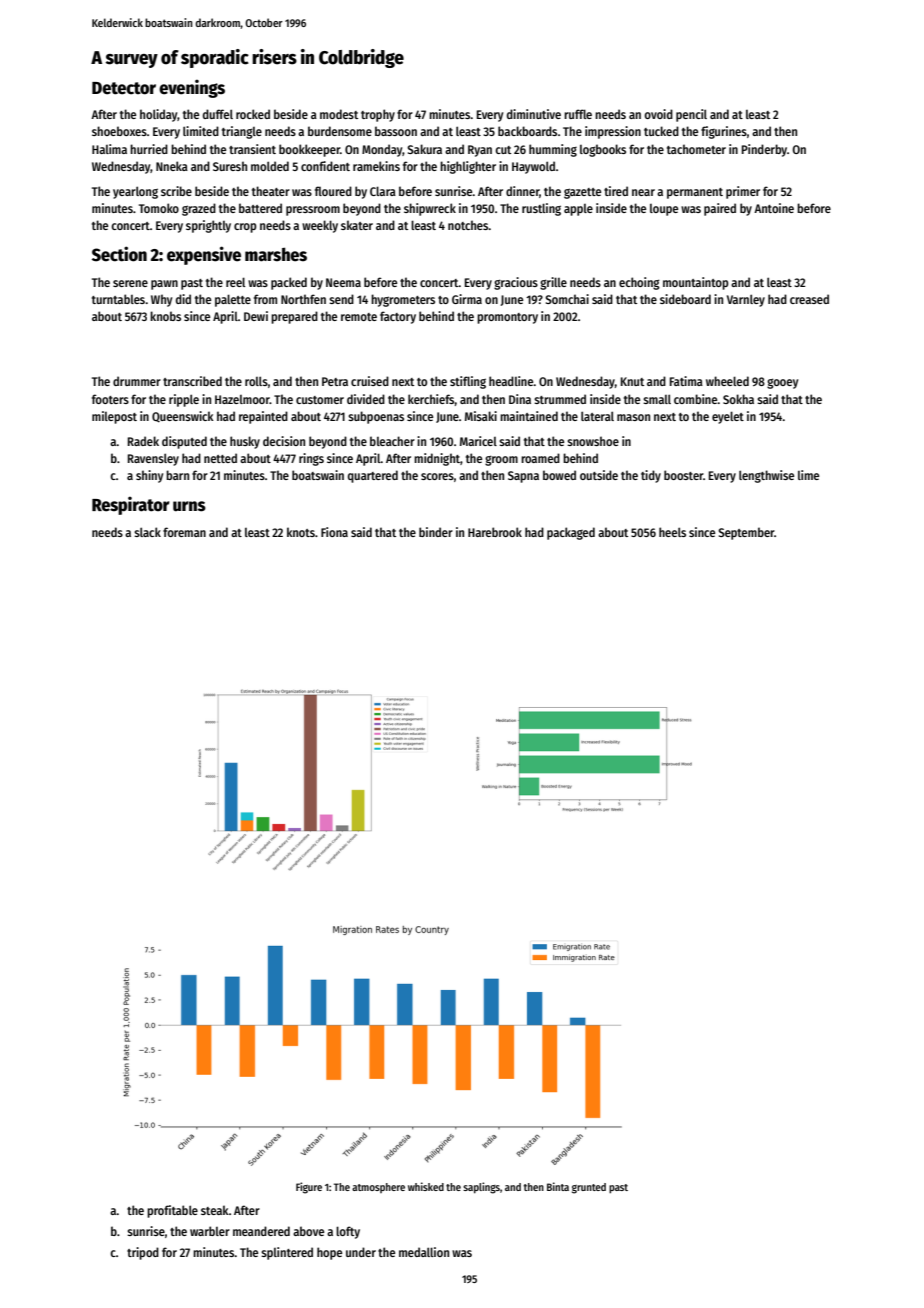 The image size is (924, 1308). Describe the element at coordinates (672, 532) in the screenshot. I see `heels` at that location.
